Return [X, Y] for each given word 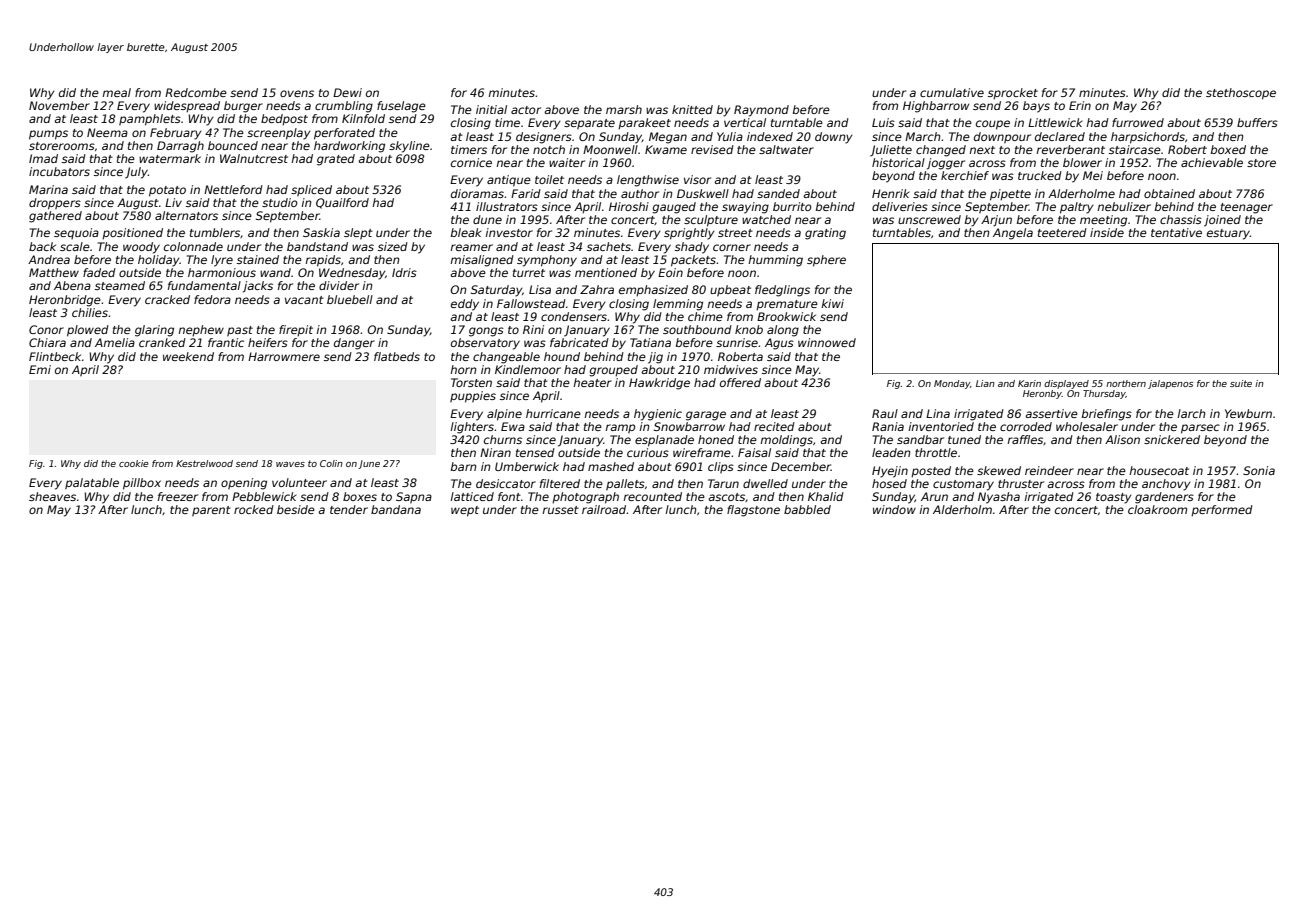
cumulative [952, 92]
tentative [1176, 232]
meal [116, 92]
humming [775, 261]
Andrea [49, 259]
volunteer [299, 482]
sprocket [1013, 94]
